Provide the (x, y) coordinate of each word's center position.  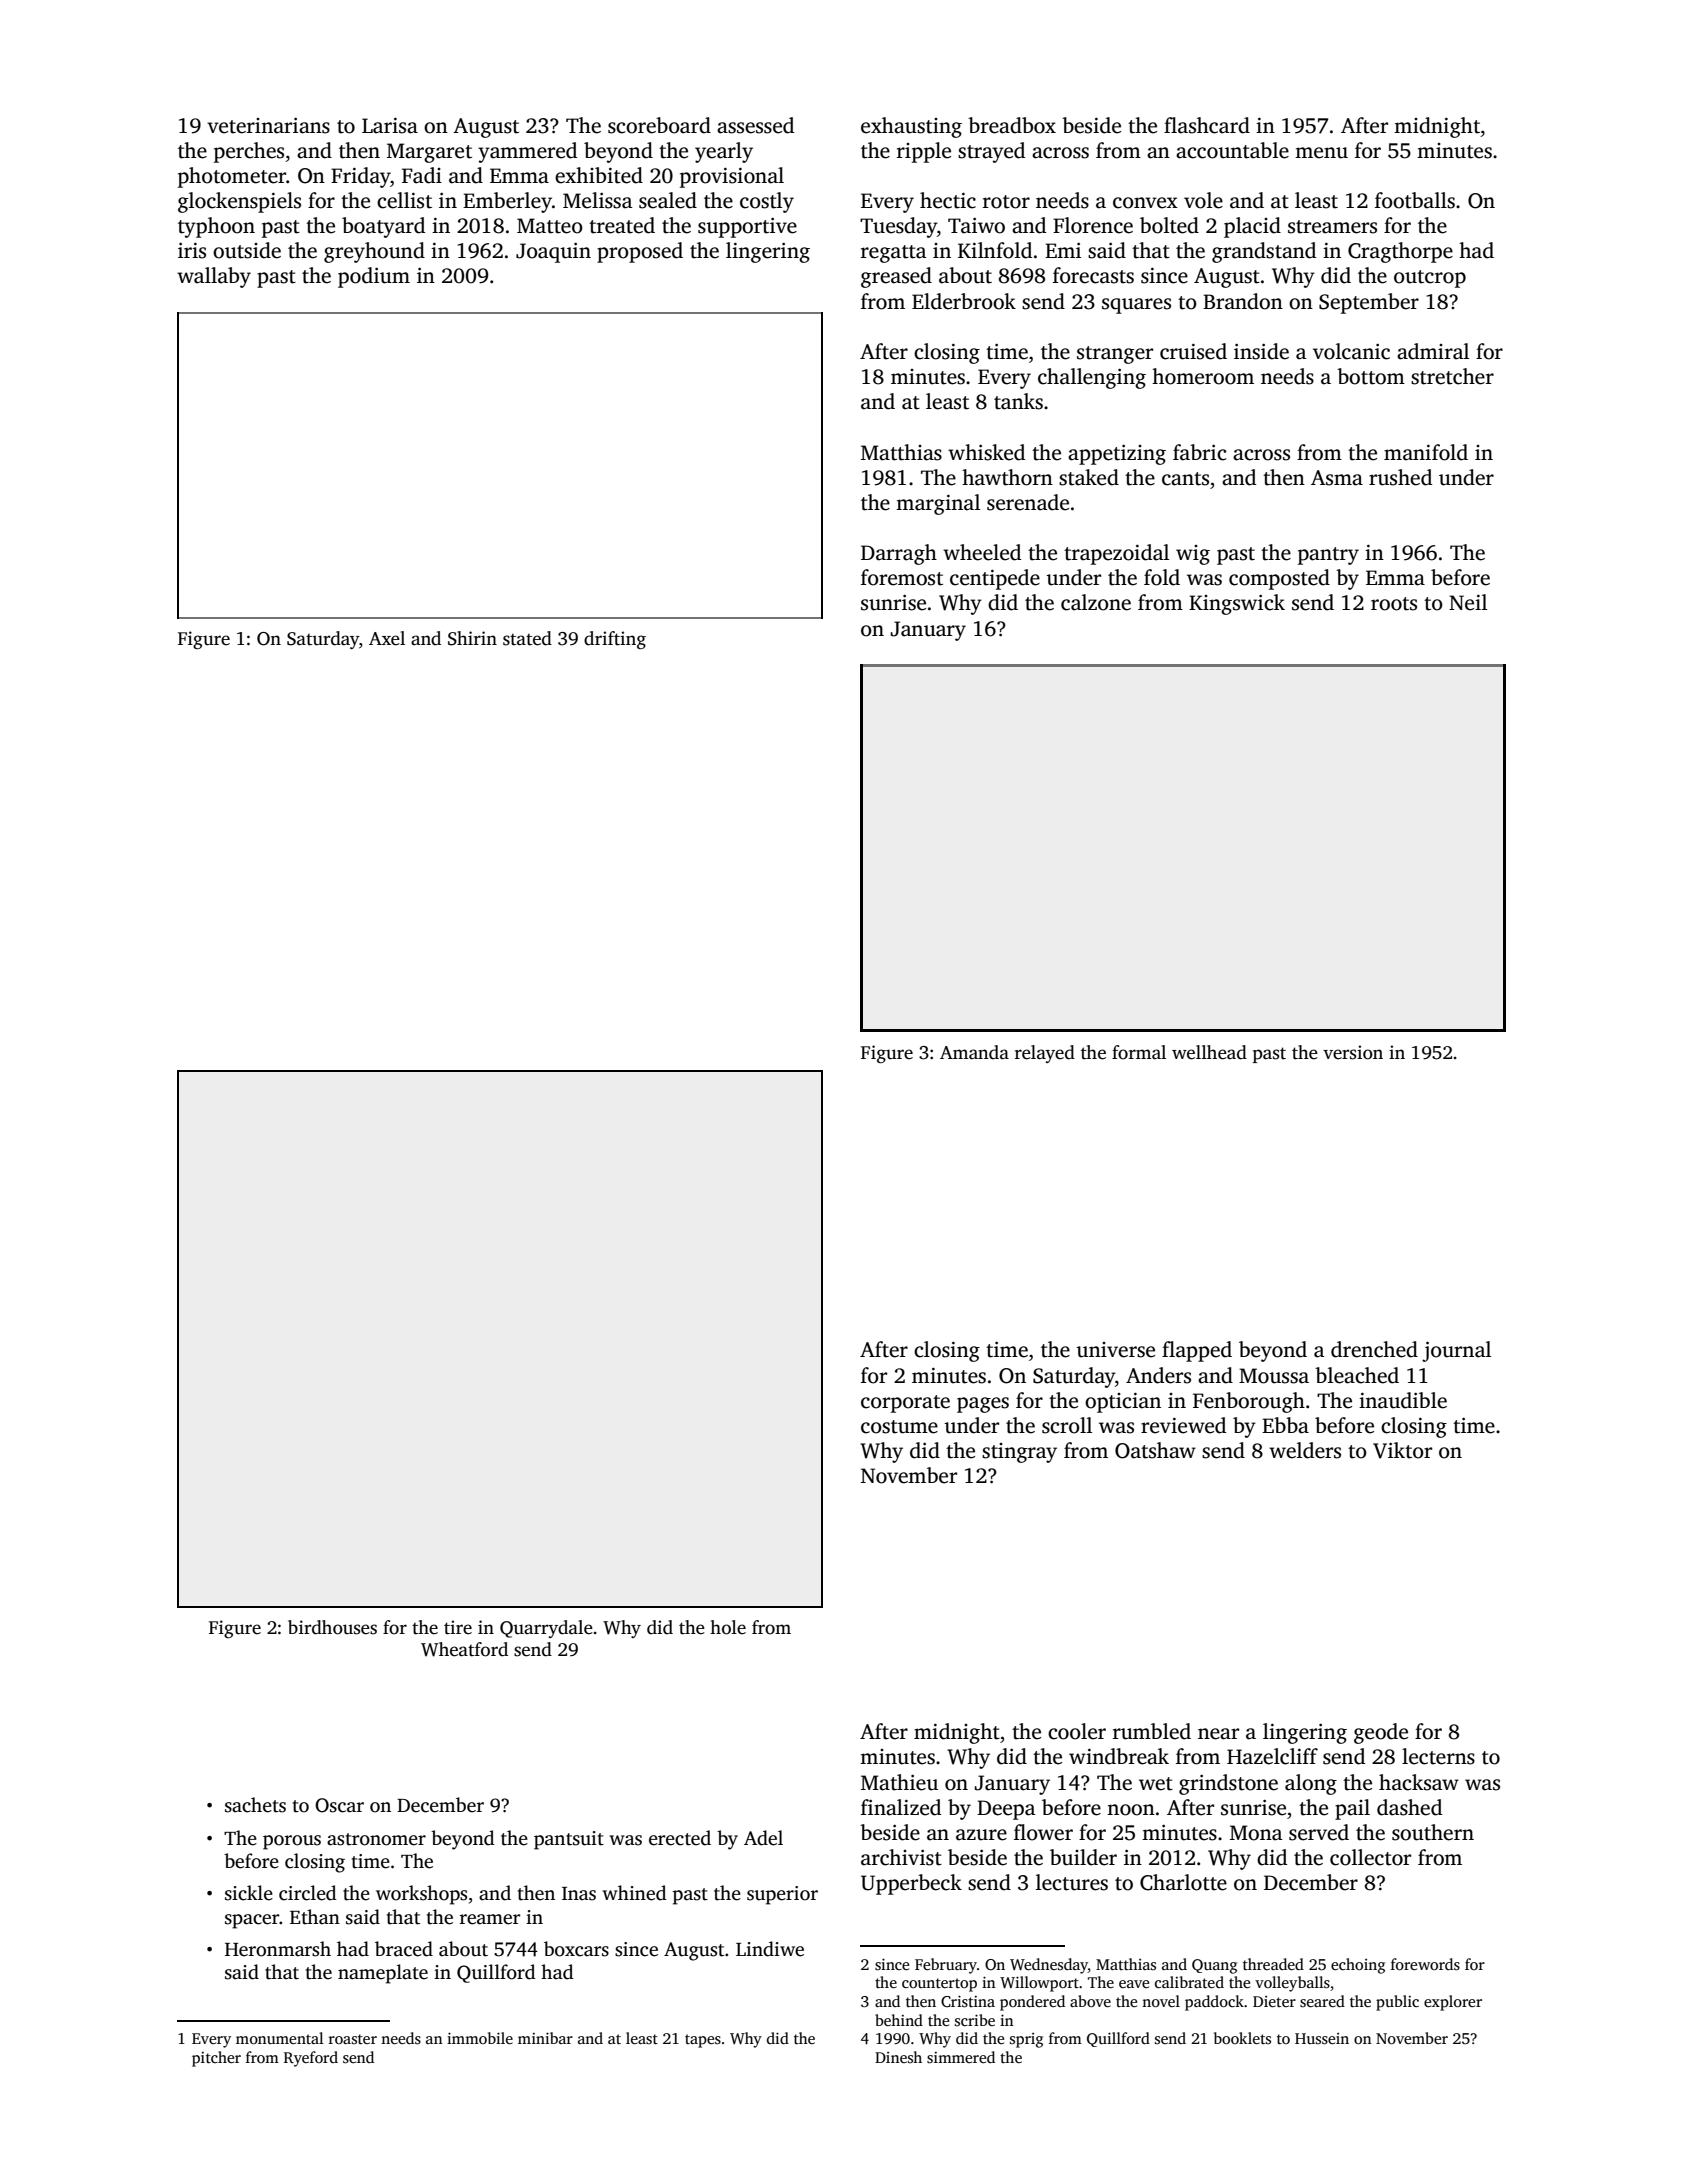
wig (1193, 555)
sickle (249, 1893)
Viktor (1402, 1450)
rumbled (1152, 1731)
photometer (232, 177)
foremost (902, 577)
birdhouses (332, 1627)
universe (1115, 1350)
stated (527, 638)
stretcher (1452, 376)
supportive (747, 228)
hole (728, 1627)
